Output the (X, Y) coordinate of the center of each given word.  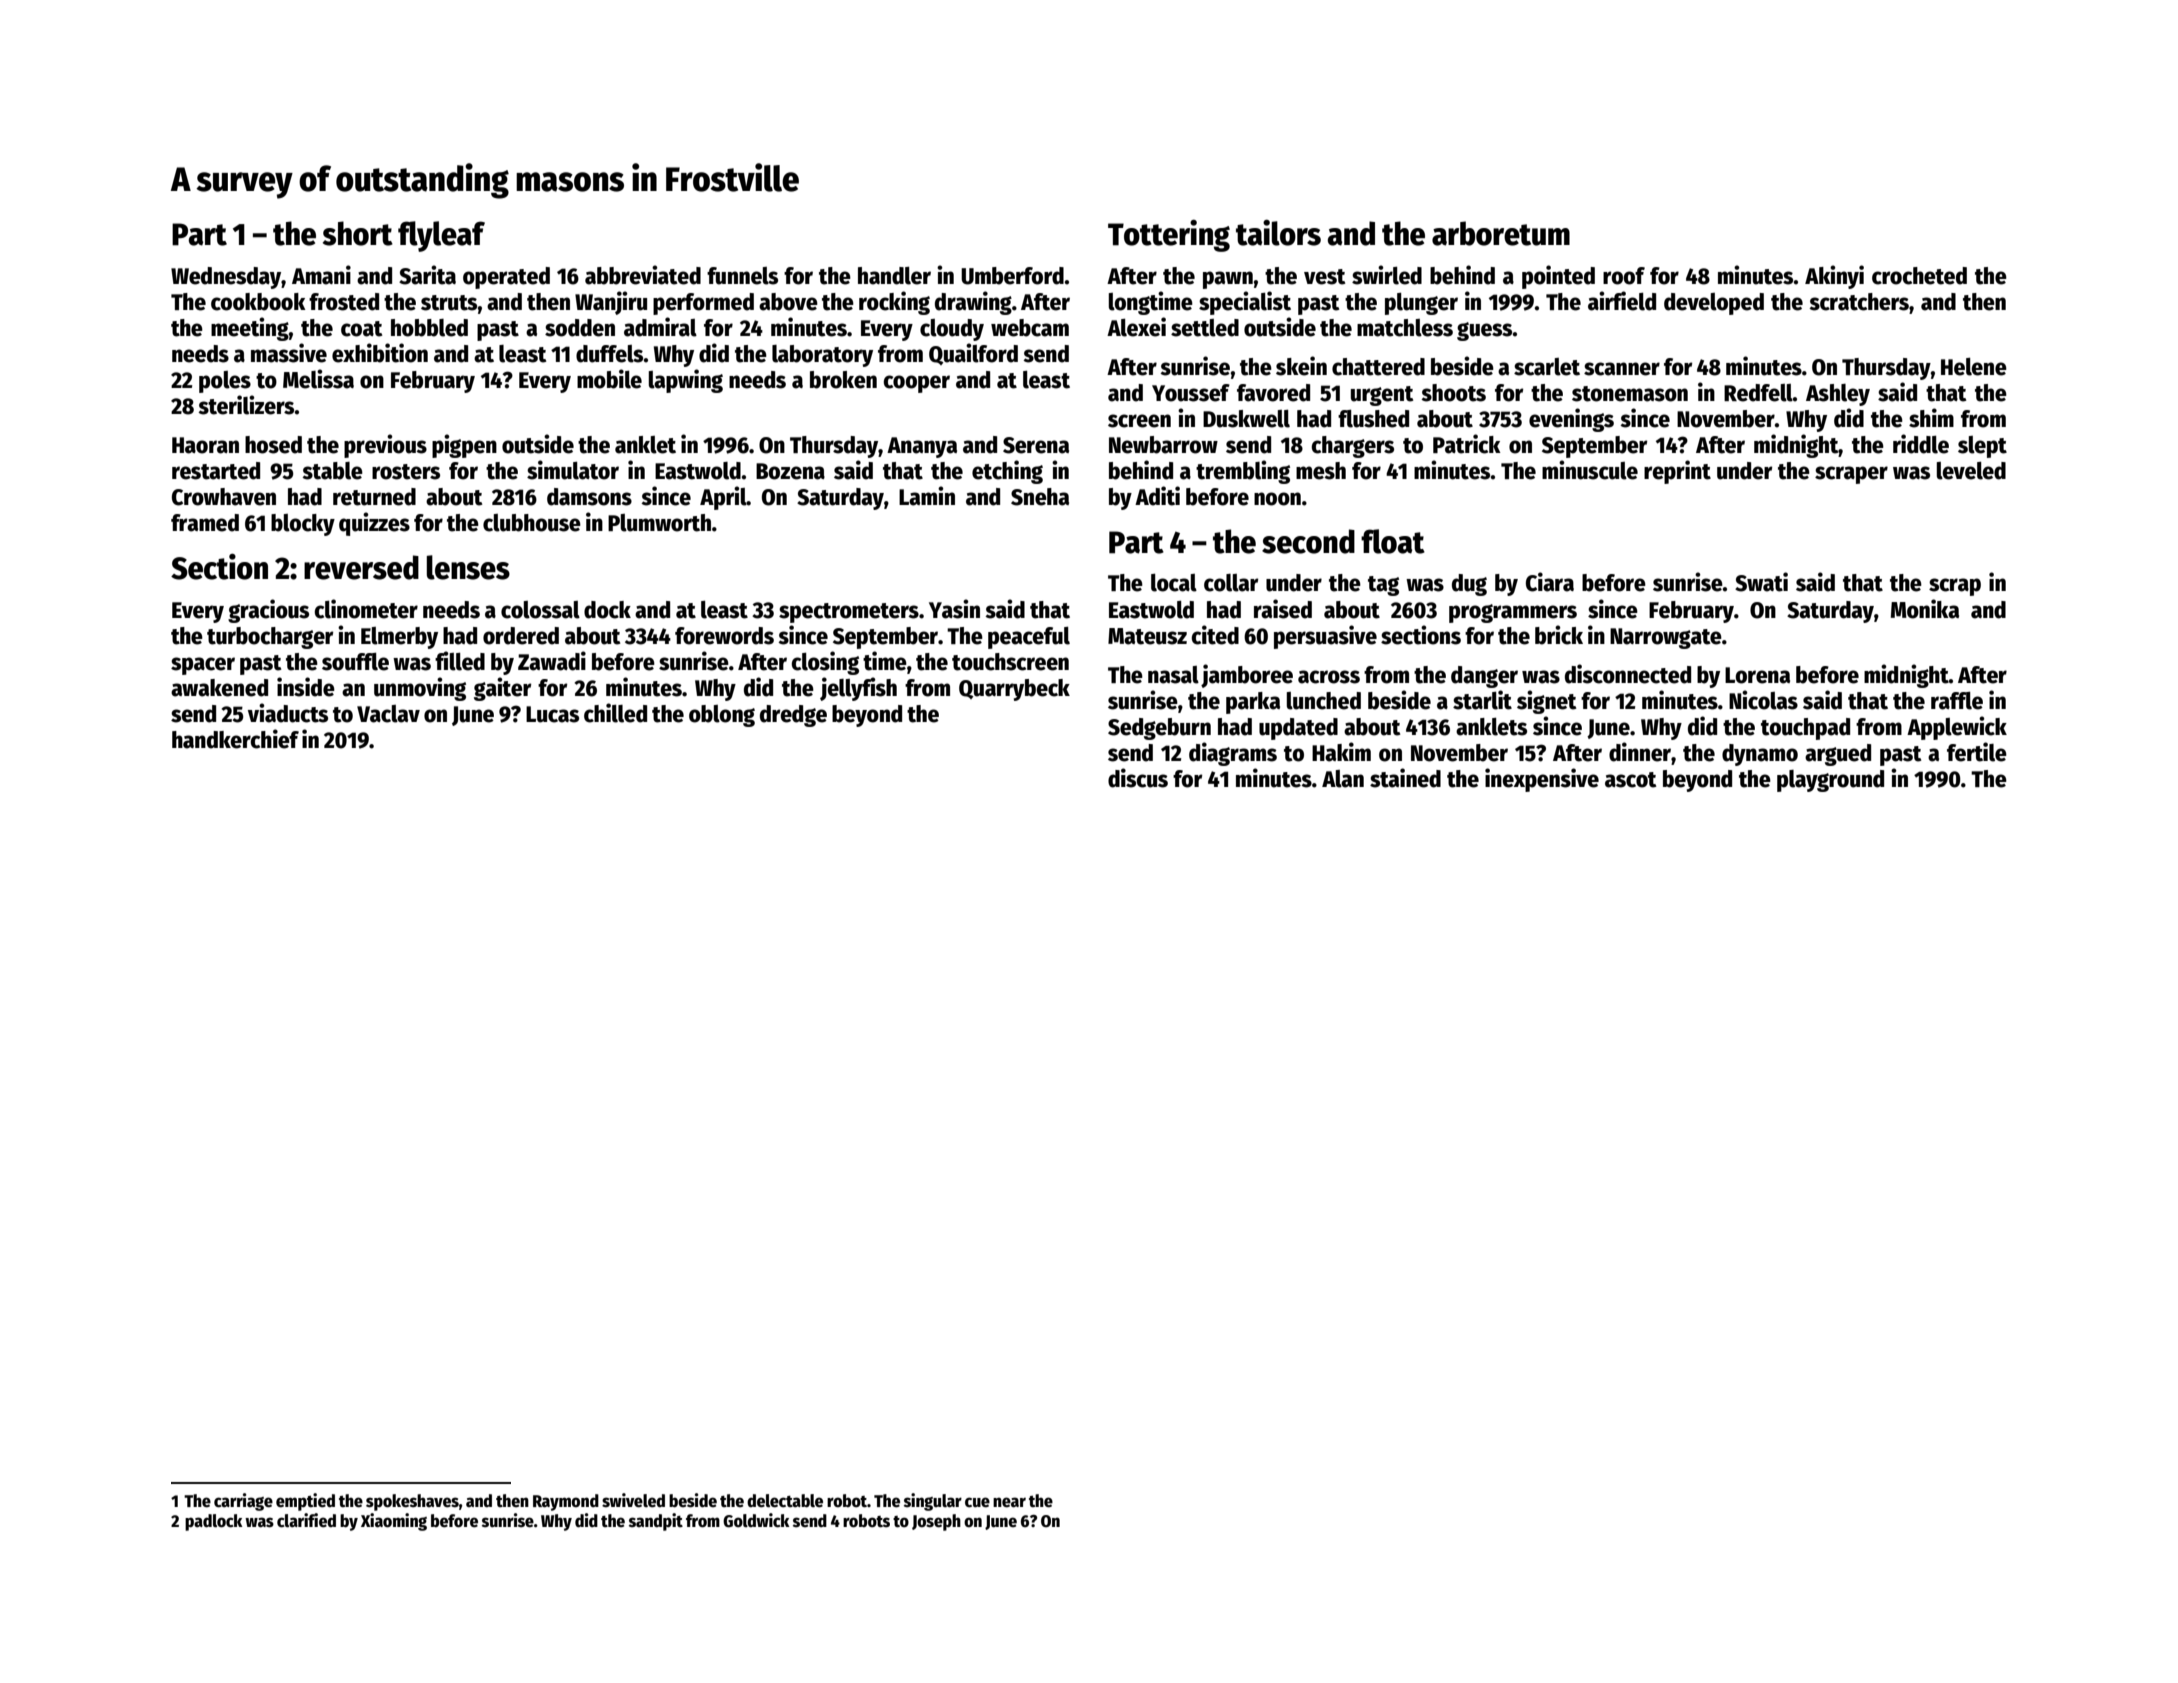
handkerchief (235, 739)
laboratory (822, 356)
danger (1484, 677)
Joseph (936, 1522)
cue (977, 1502)
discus (1138, 778)
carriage (243, 1502)
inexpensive (1542, 780)
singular (933, 1502)
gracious (268, 611)
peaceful (1029, 638)
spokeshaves (412, 1502)
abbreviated (643, 275)
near (1009, 1502)
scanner (1622, 369)
